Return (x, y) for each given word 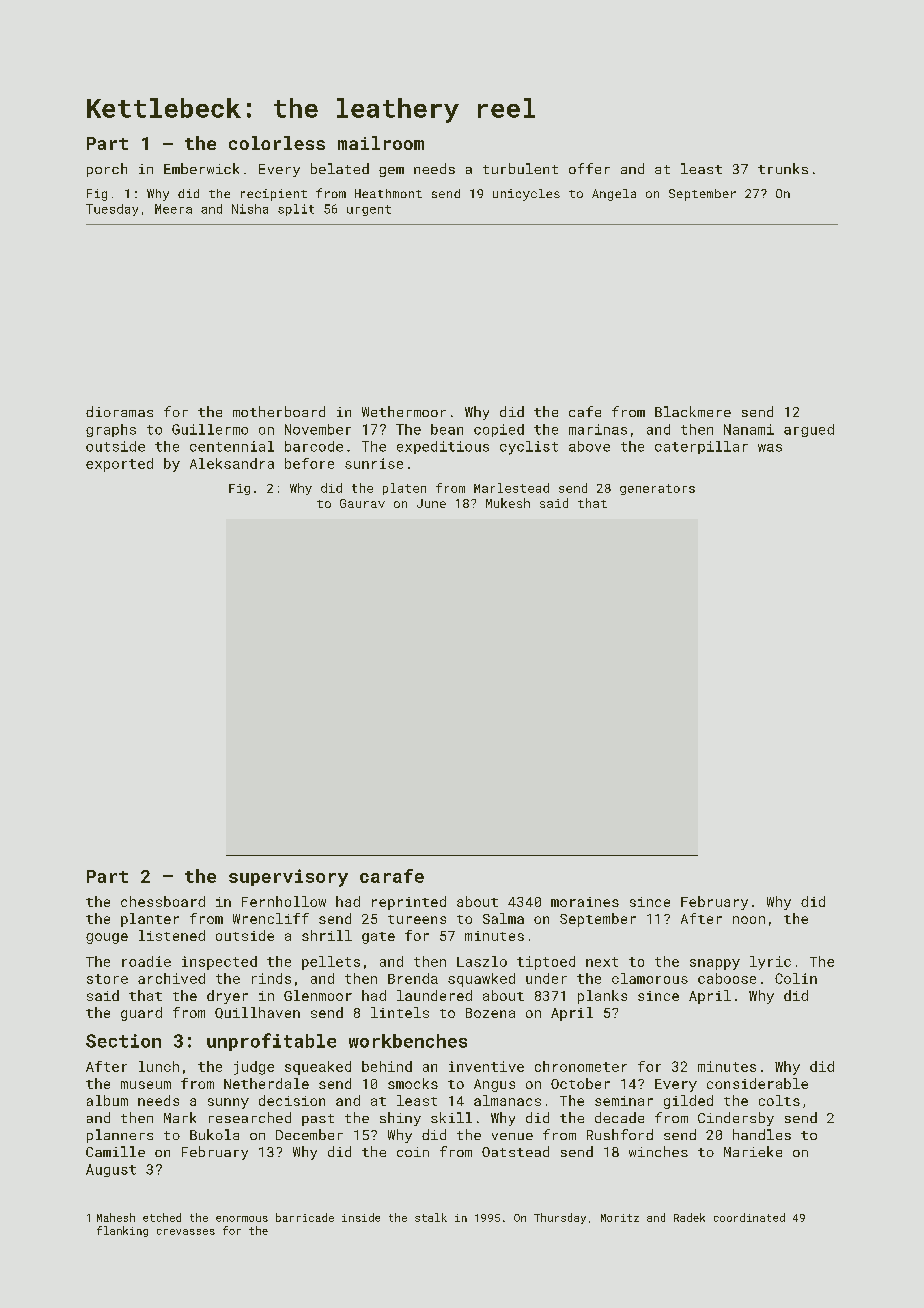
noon (749, 920)
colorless (277, 143)
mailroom (381, 143)
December (309, 1134)
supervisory (288, 878)
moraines (585, 902)
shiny (400, 1119)
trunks (783, 168)
